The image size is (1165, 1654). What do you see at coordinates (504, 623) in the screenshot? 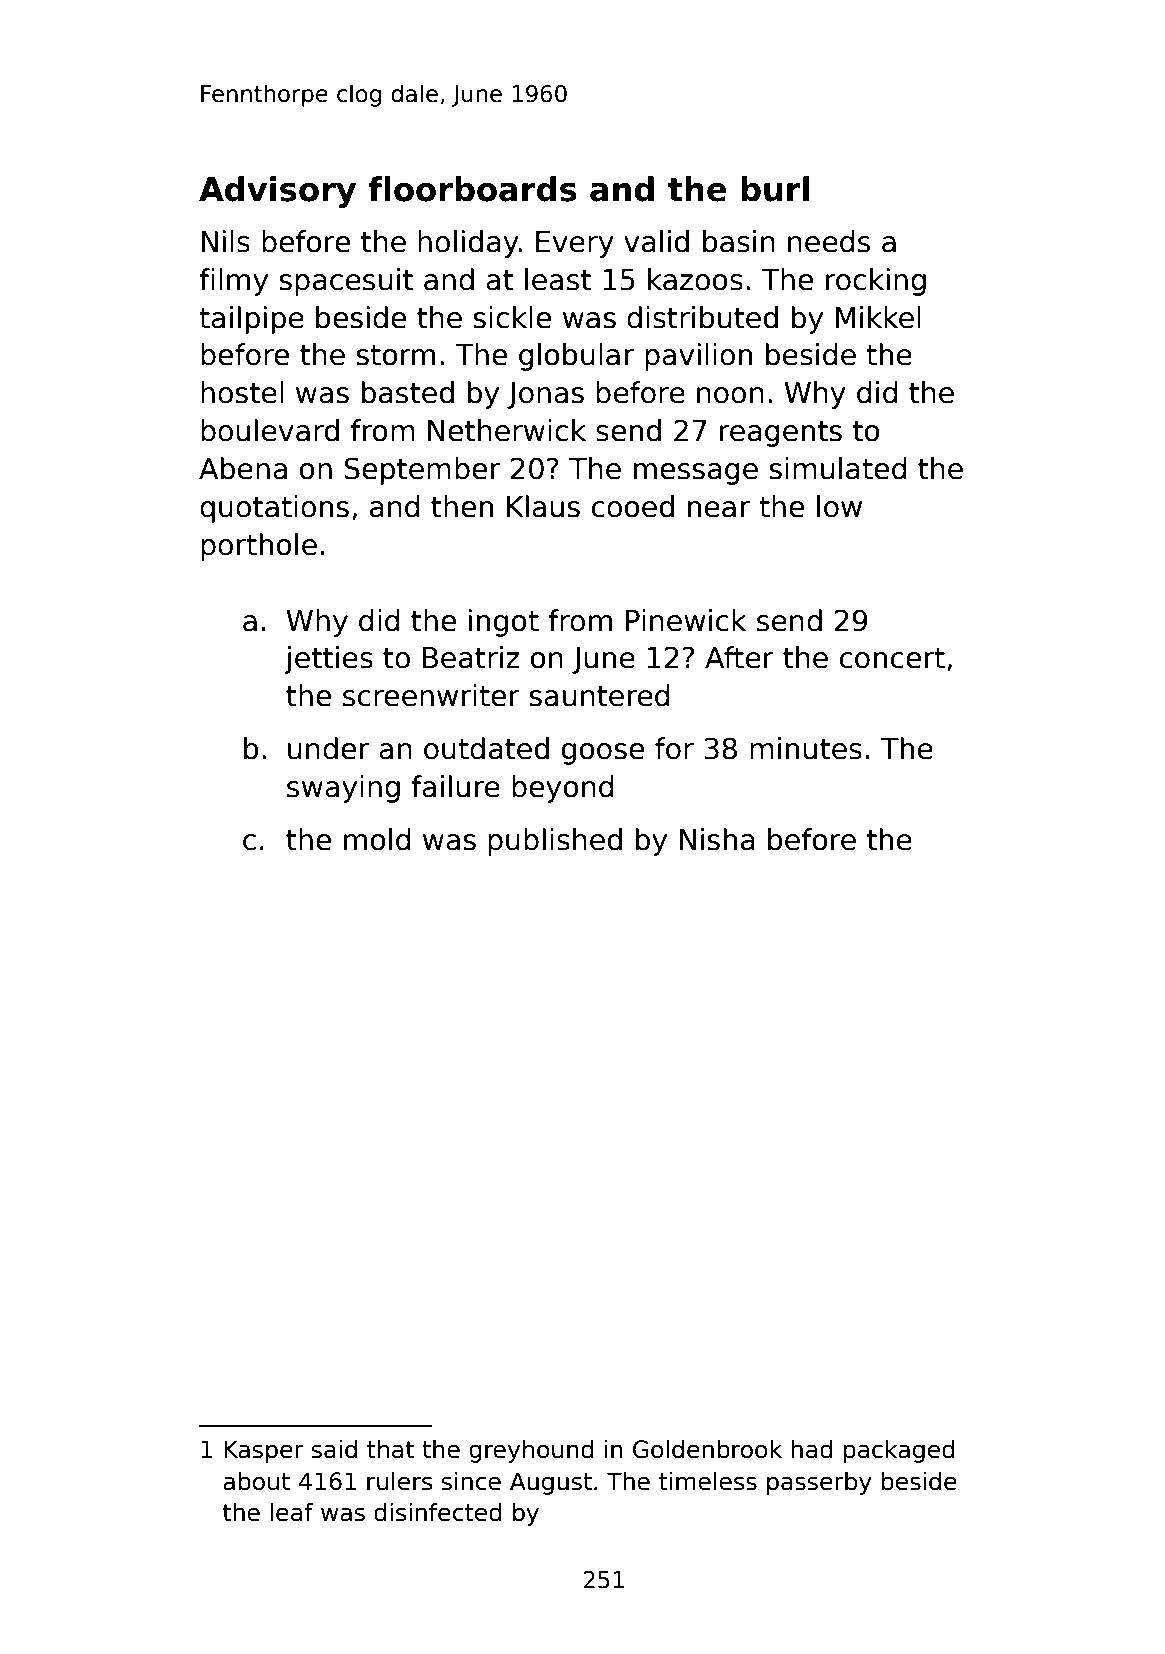
I see `ingot` at bounding box center [504, 623].
